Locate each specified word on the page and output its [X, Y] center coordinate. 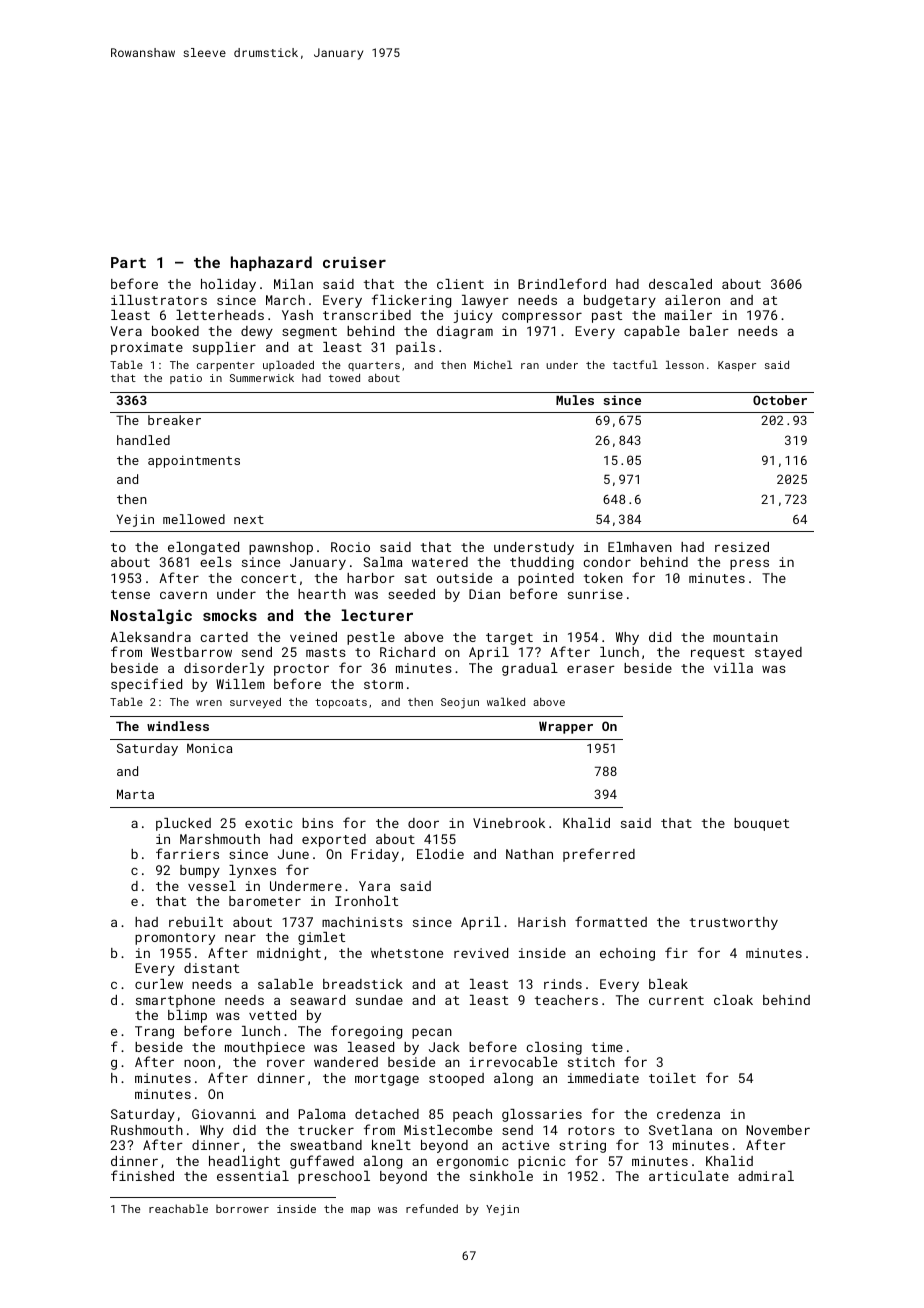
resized [742, 547]
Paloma [322, 1114]
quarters [374, 366]
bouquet [761, 824]
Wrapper [566, 727]
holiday [228, 285]
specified [146, 685]
